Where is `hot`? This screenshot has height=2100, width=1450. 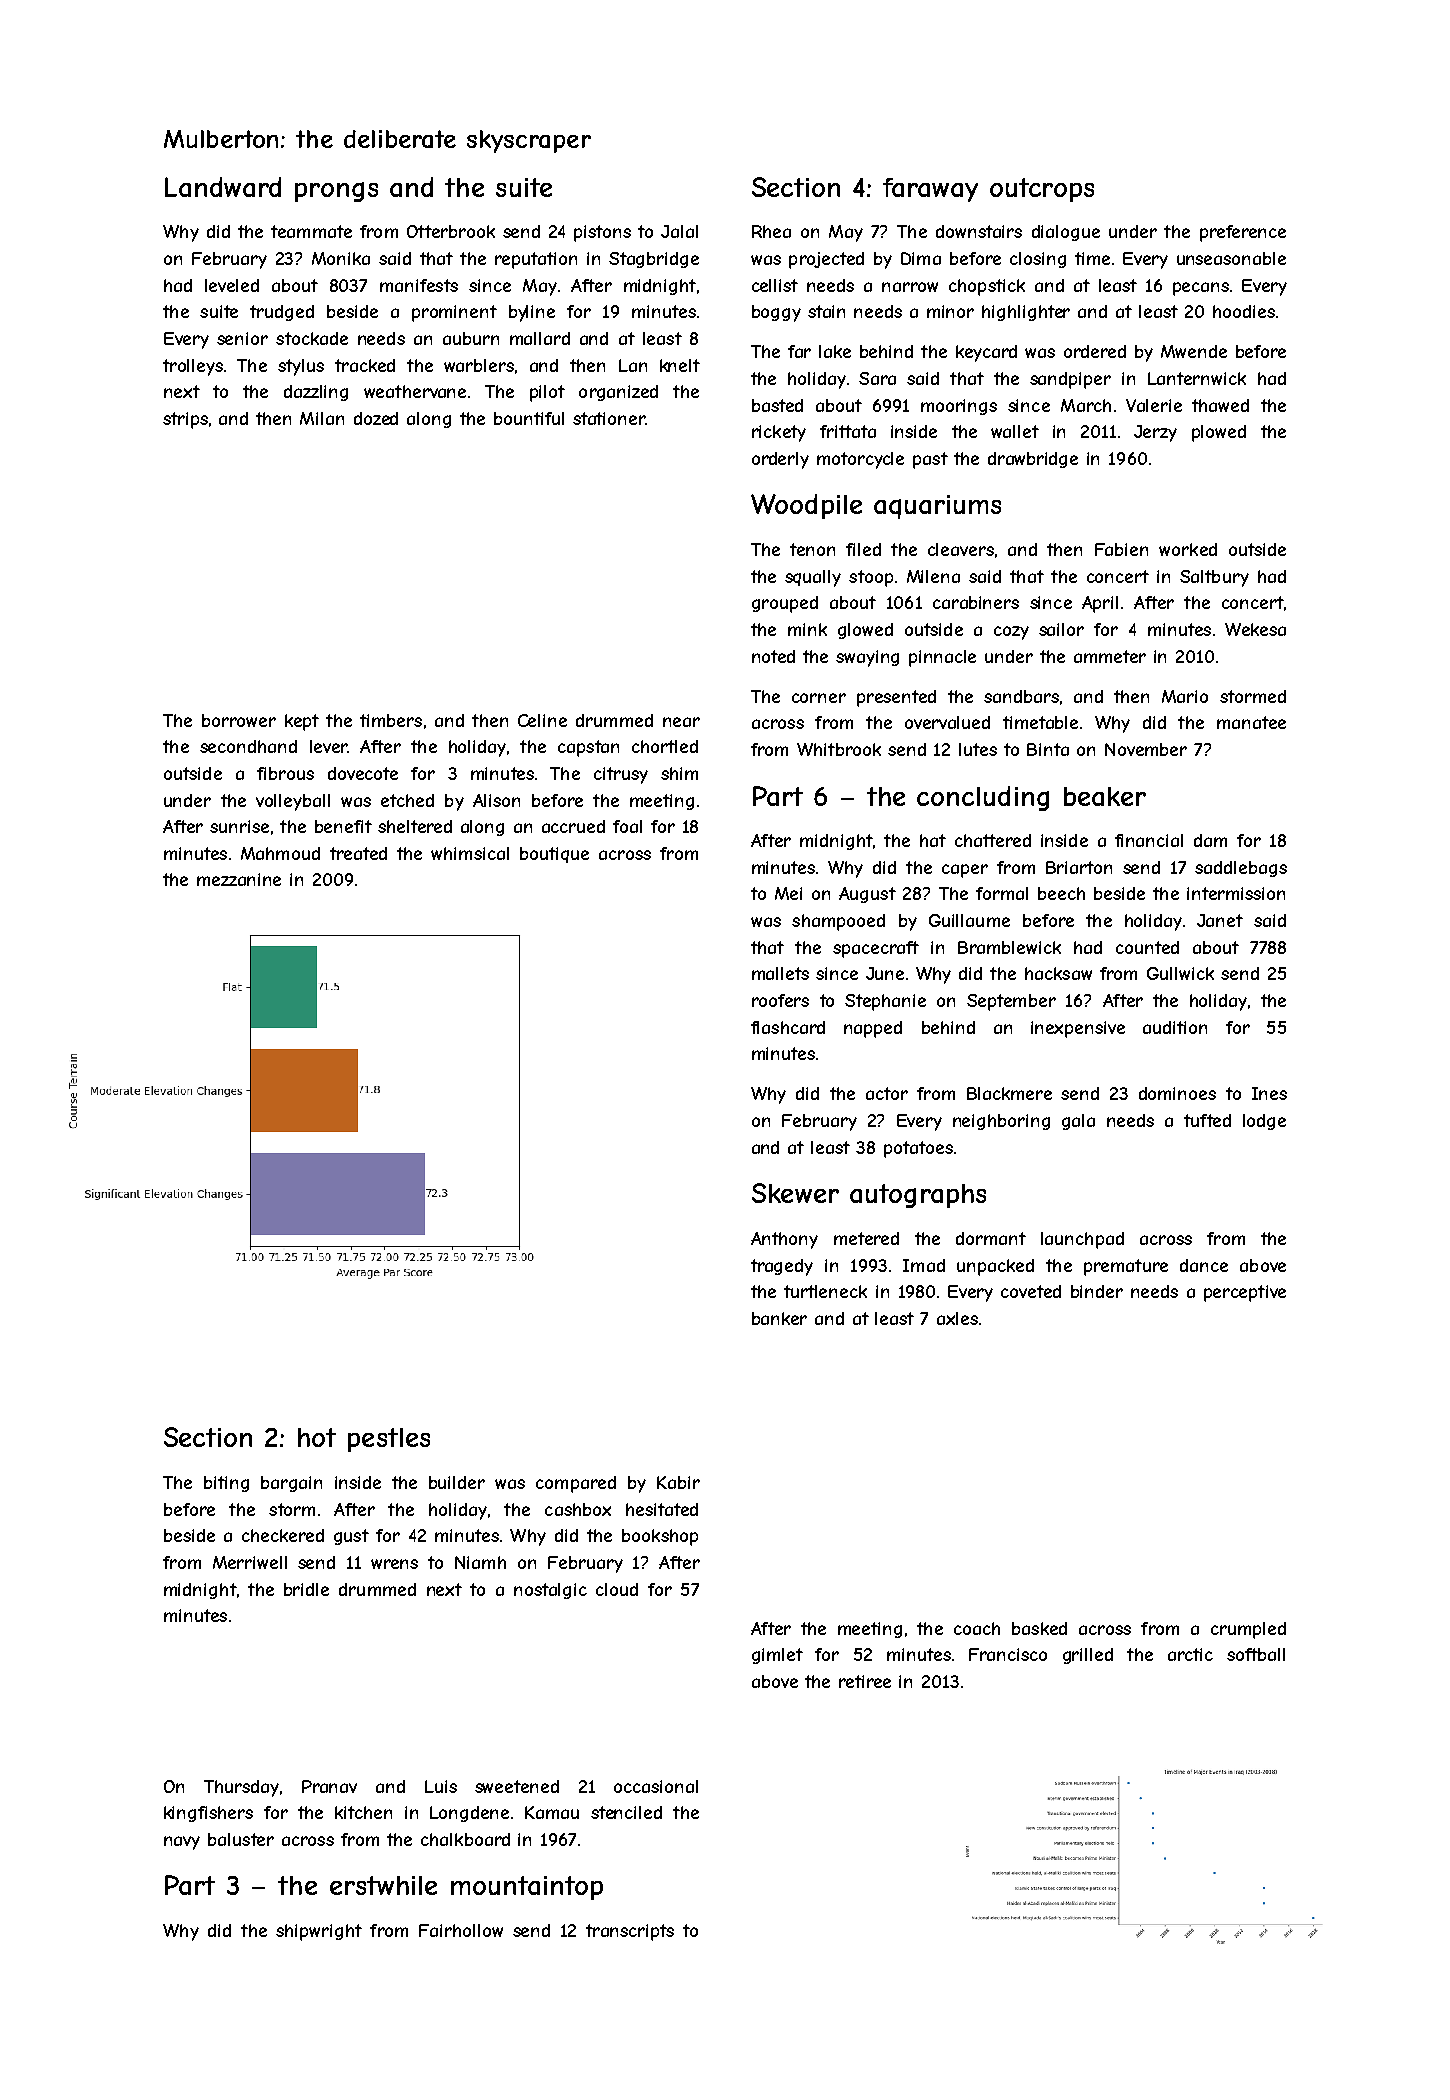
hot is located at coordinates (317, 1437).
